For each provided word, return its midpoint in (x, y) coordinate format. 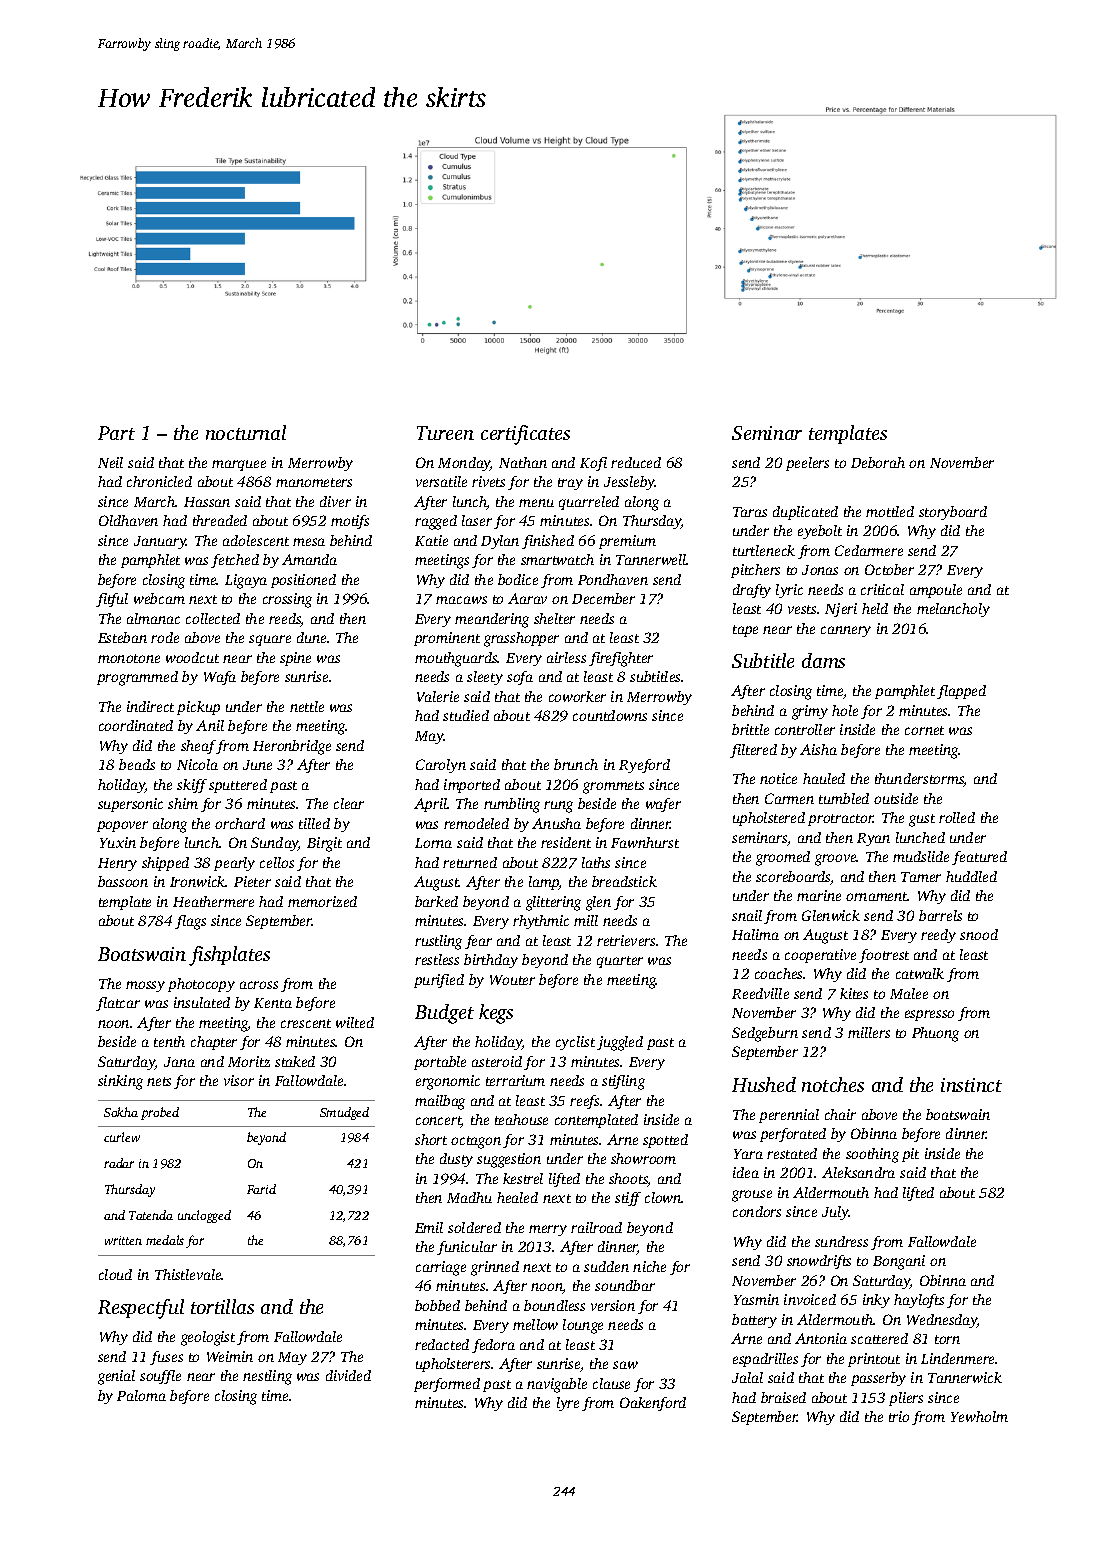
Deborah (878, 462)
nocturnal (246, 432)
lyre (568, 1404)
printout (874, 1360)
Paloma (141, 1395)
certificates (525, 435)
